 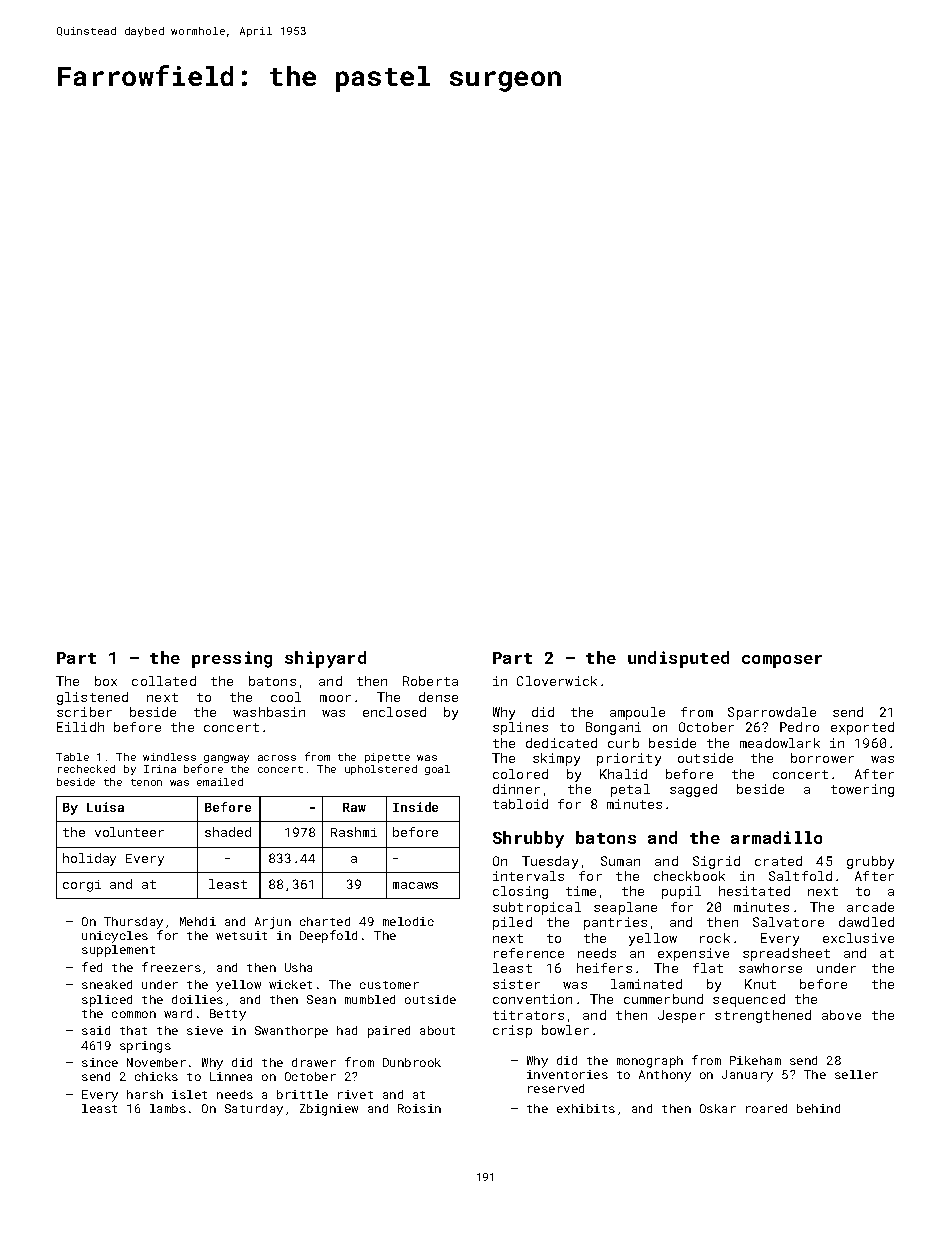 I want to click on Roberta, so click(x=430, y=681).
